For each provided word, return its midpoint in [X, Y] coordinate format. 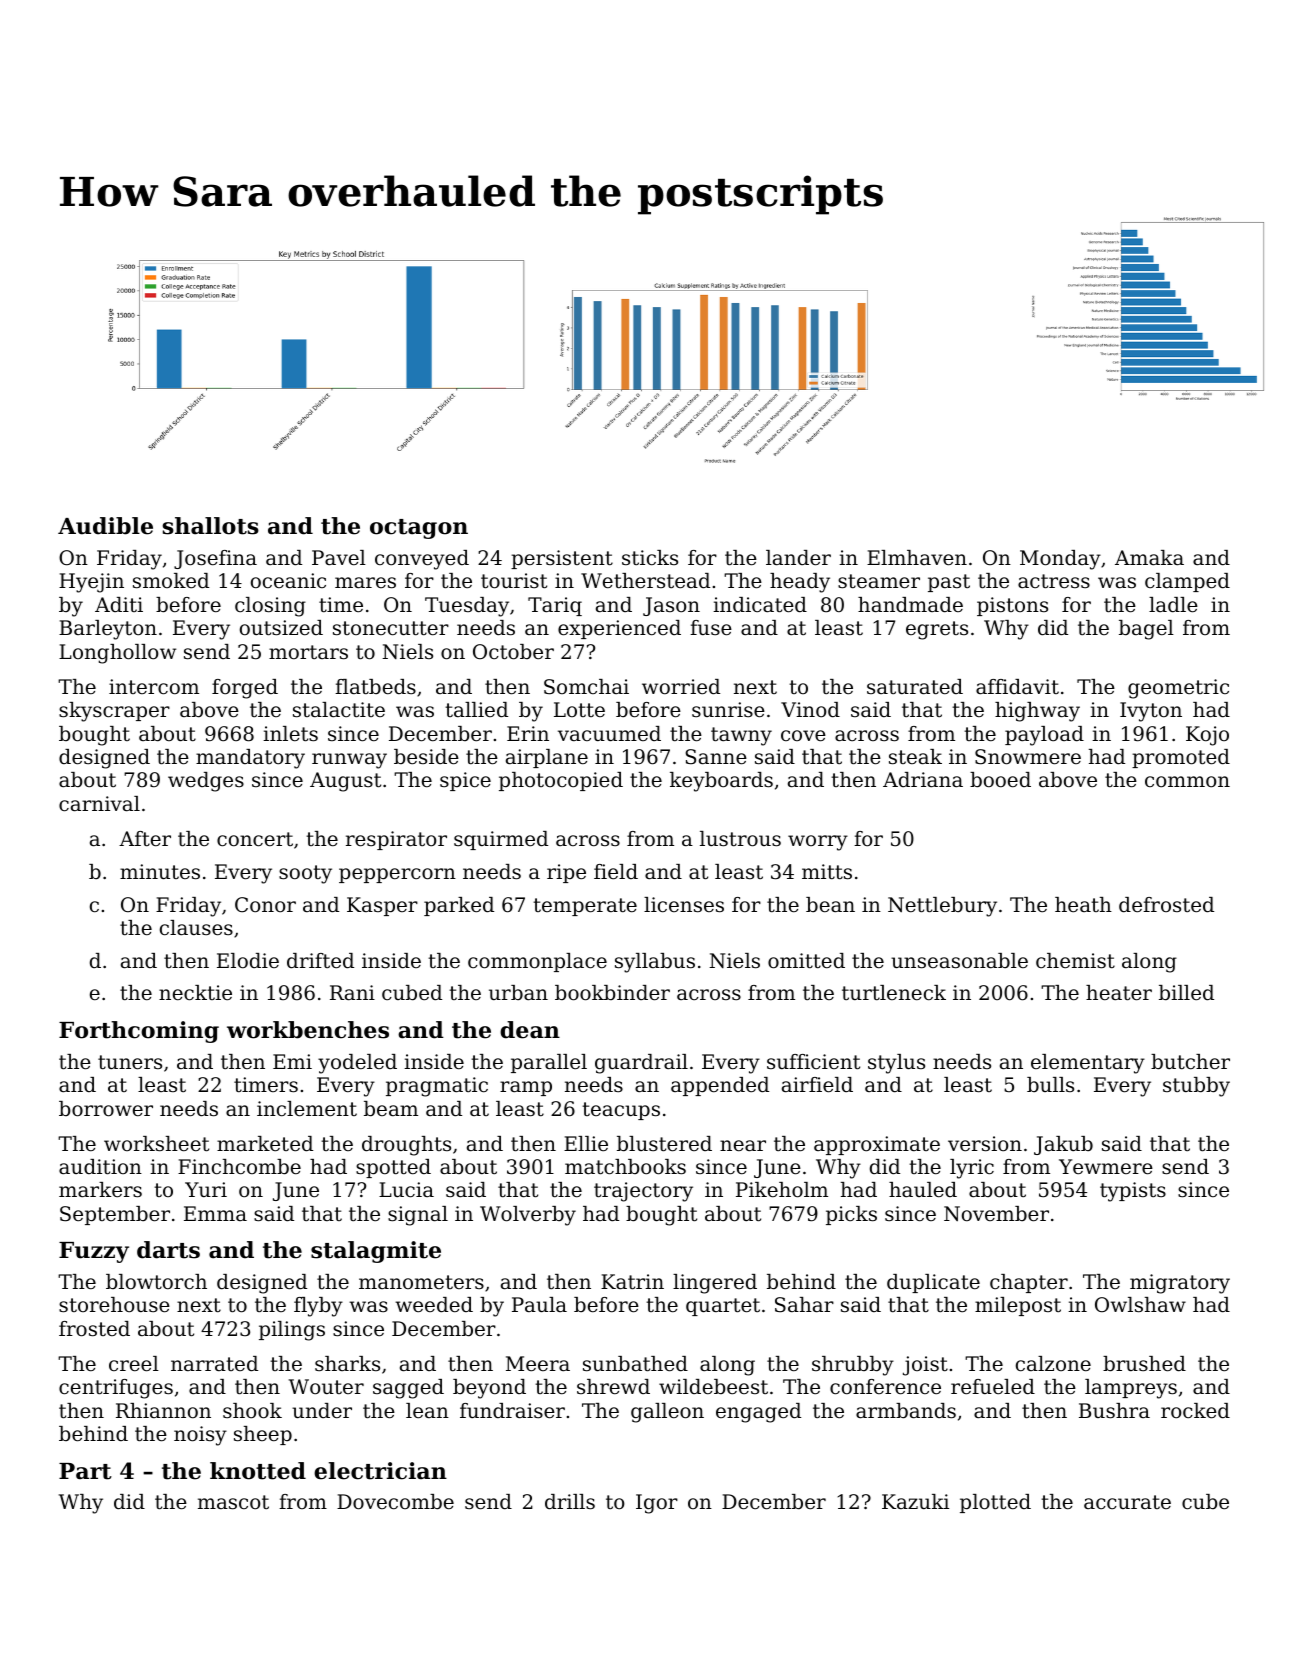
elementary [1088, 1064]
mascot [233, 1502]
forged [245, 689]
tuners [130, 1062]
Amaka [1149, 558]
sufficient [813, 1062]
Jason [671, 606]
